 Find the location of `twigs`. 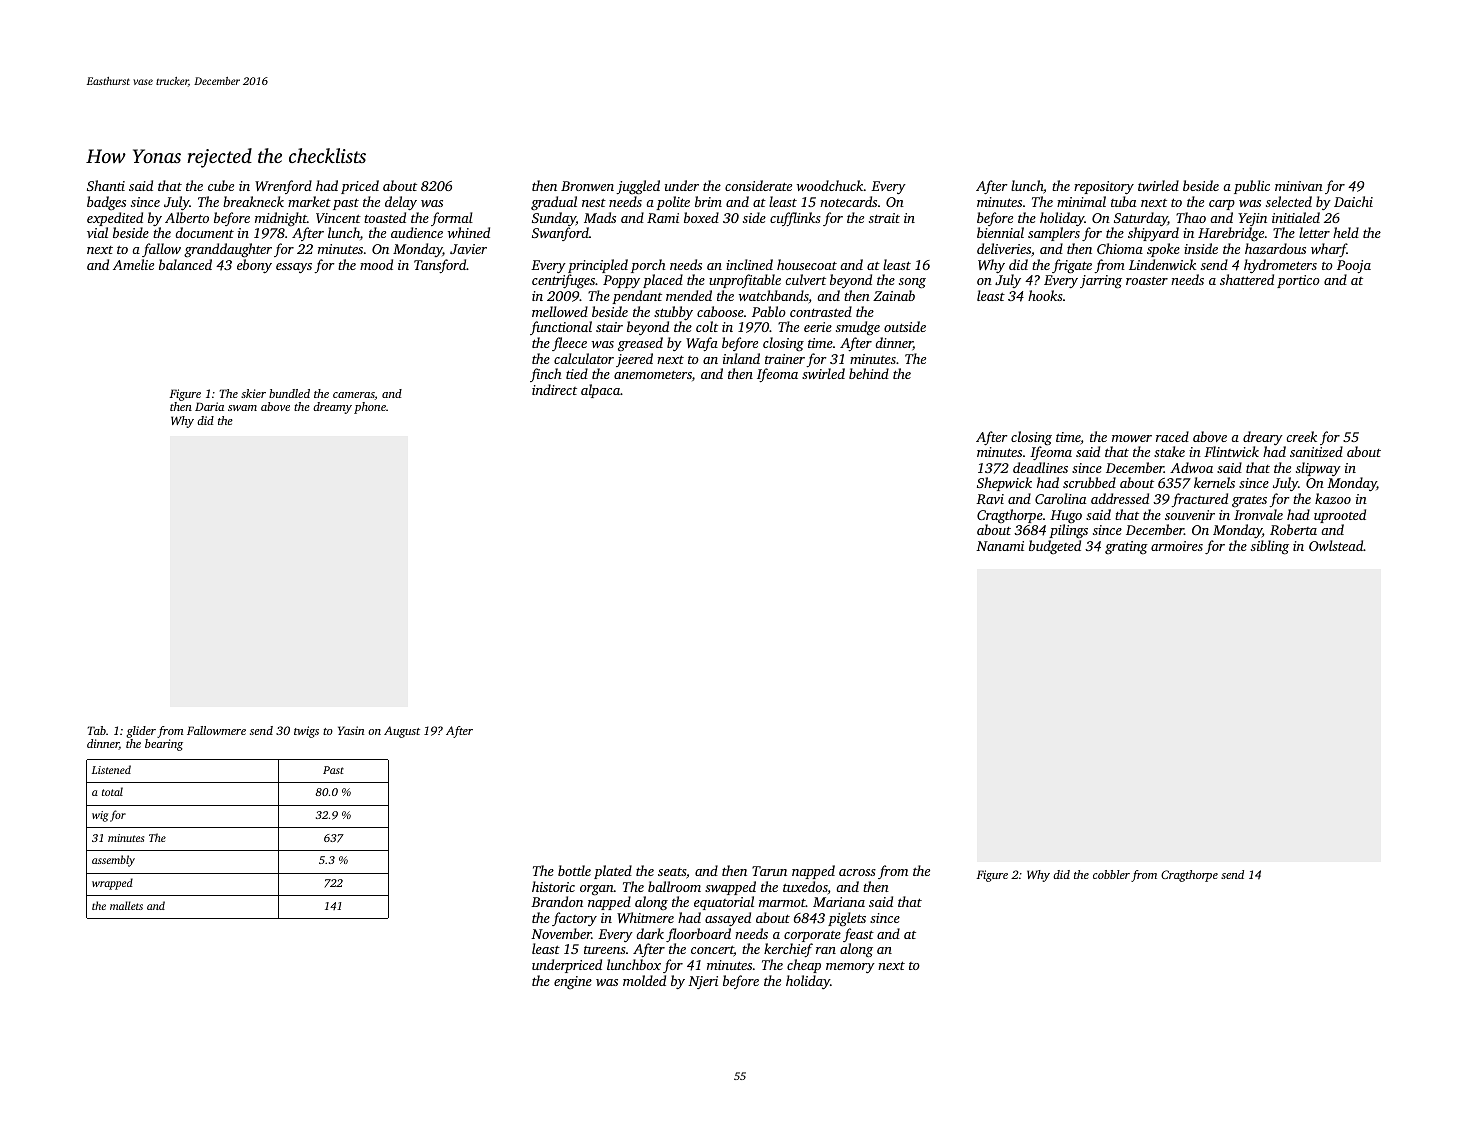

twigs is located at coordinates (306, 732).
